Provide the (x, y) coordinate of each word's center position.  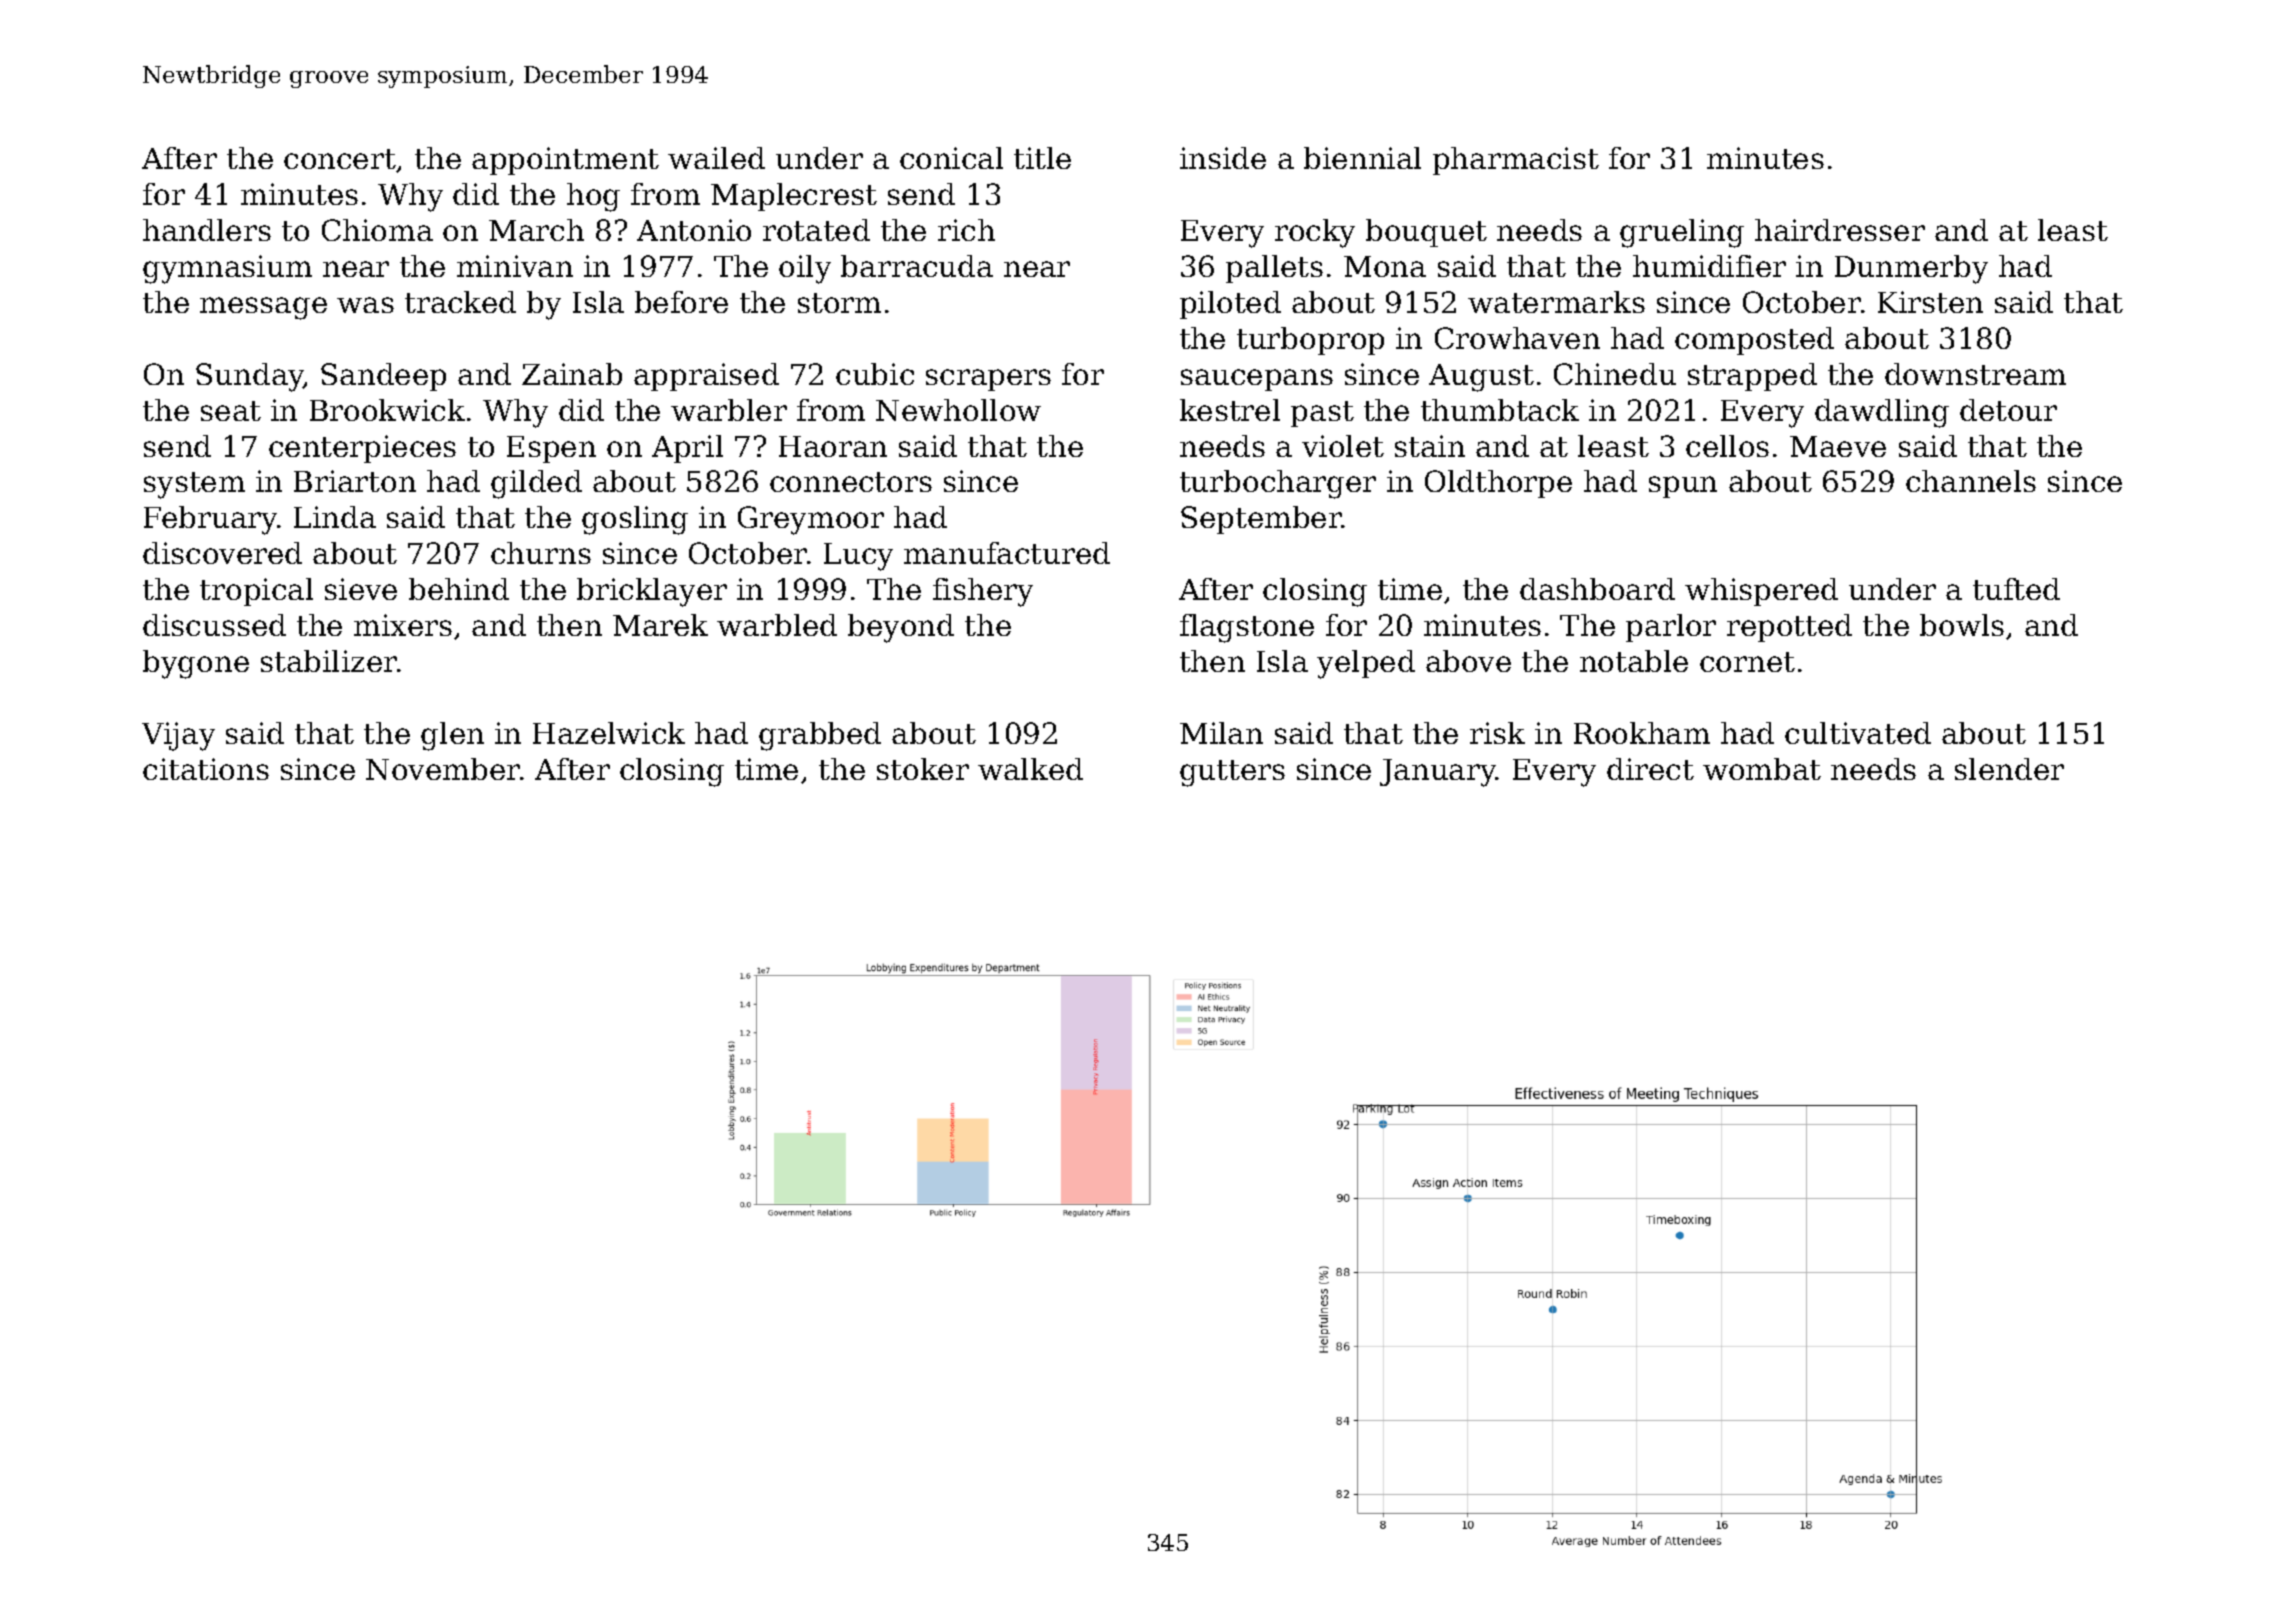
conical (951, 158)
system (194, 485)
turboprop (1310, 341)
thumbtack (1500, 410)
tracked (460, 302)
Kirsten (1930, 302)
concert (340, 159)
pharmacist (1516, 161)
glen (452, 736)
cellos (1727, 446)
